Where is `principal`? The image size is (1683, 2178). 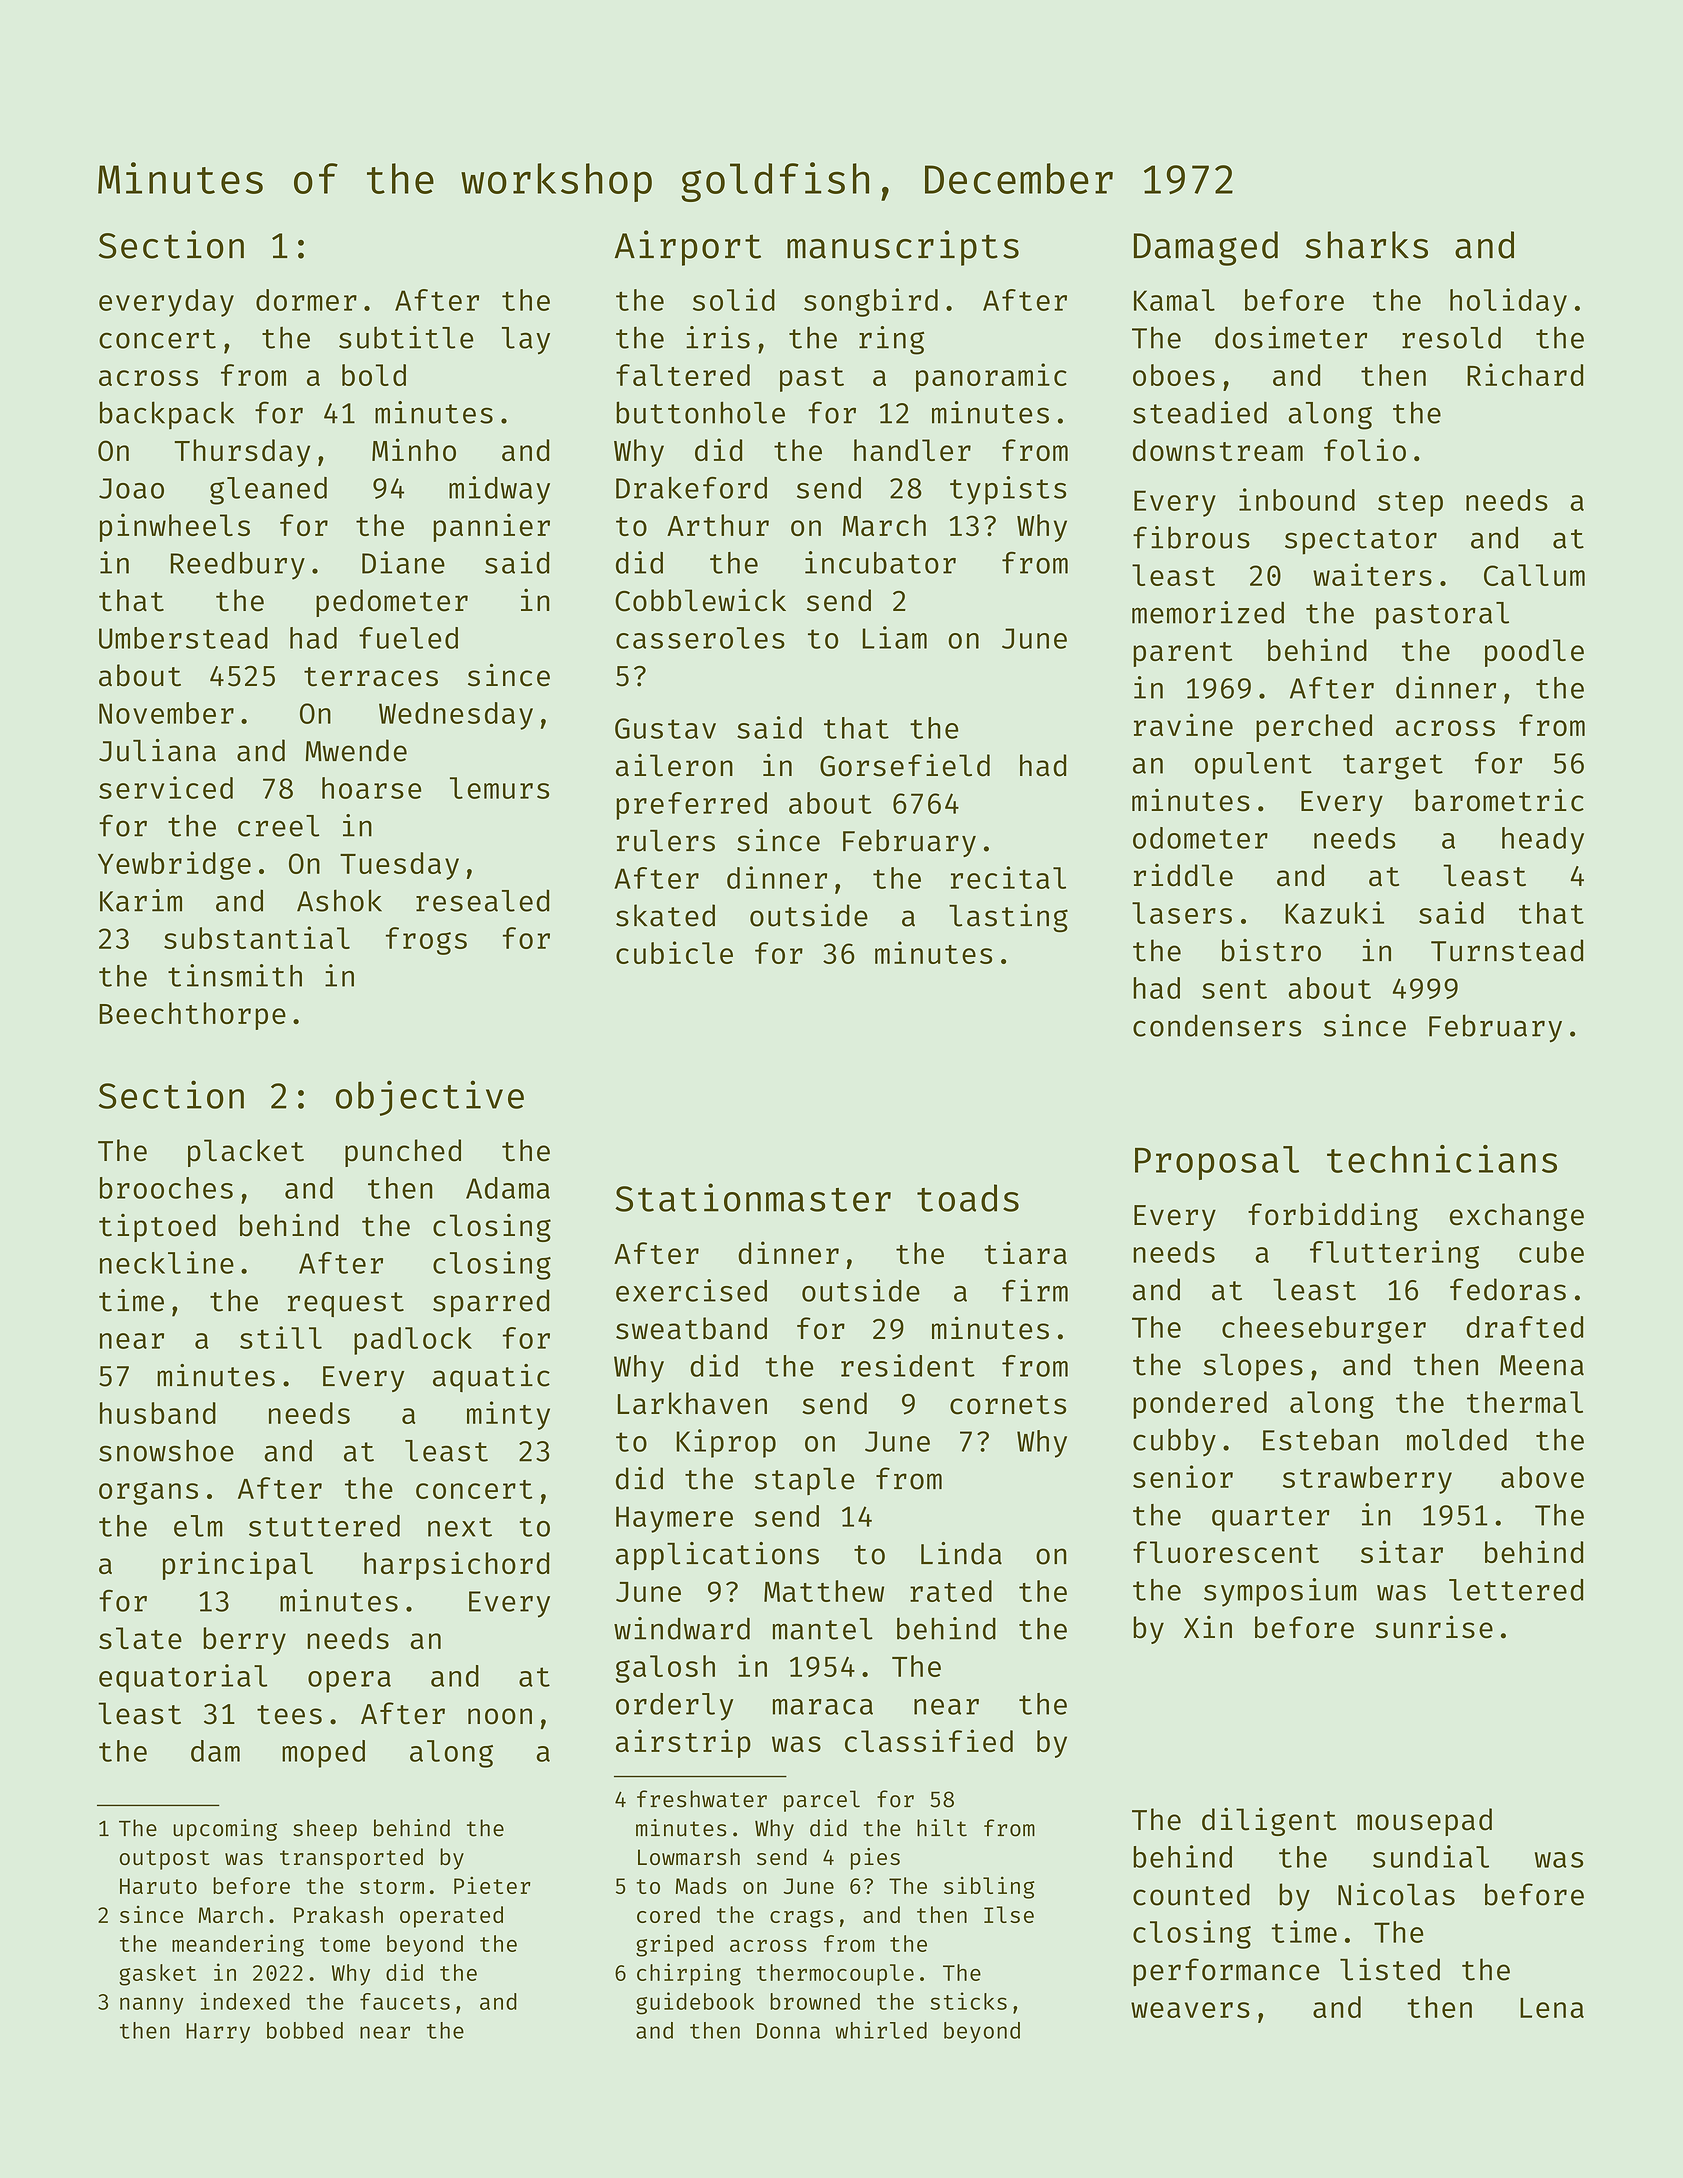 principal is located at coordinates (238, 1565).
